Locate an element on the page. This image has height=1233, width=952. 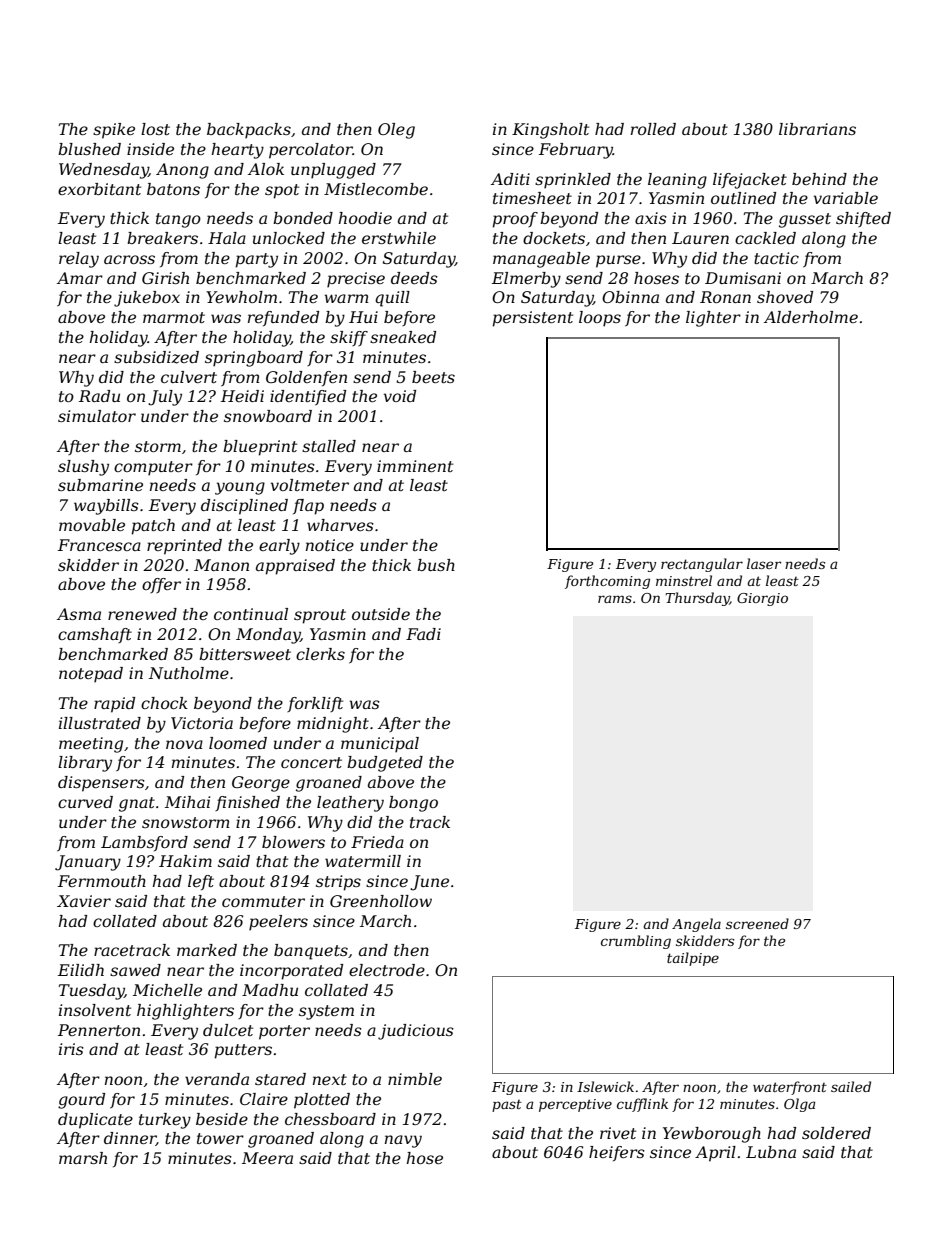
George is located at coordinates (261, 784).
